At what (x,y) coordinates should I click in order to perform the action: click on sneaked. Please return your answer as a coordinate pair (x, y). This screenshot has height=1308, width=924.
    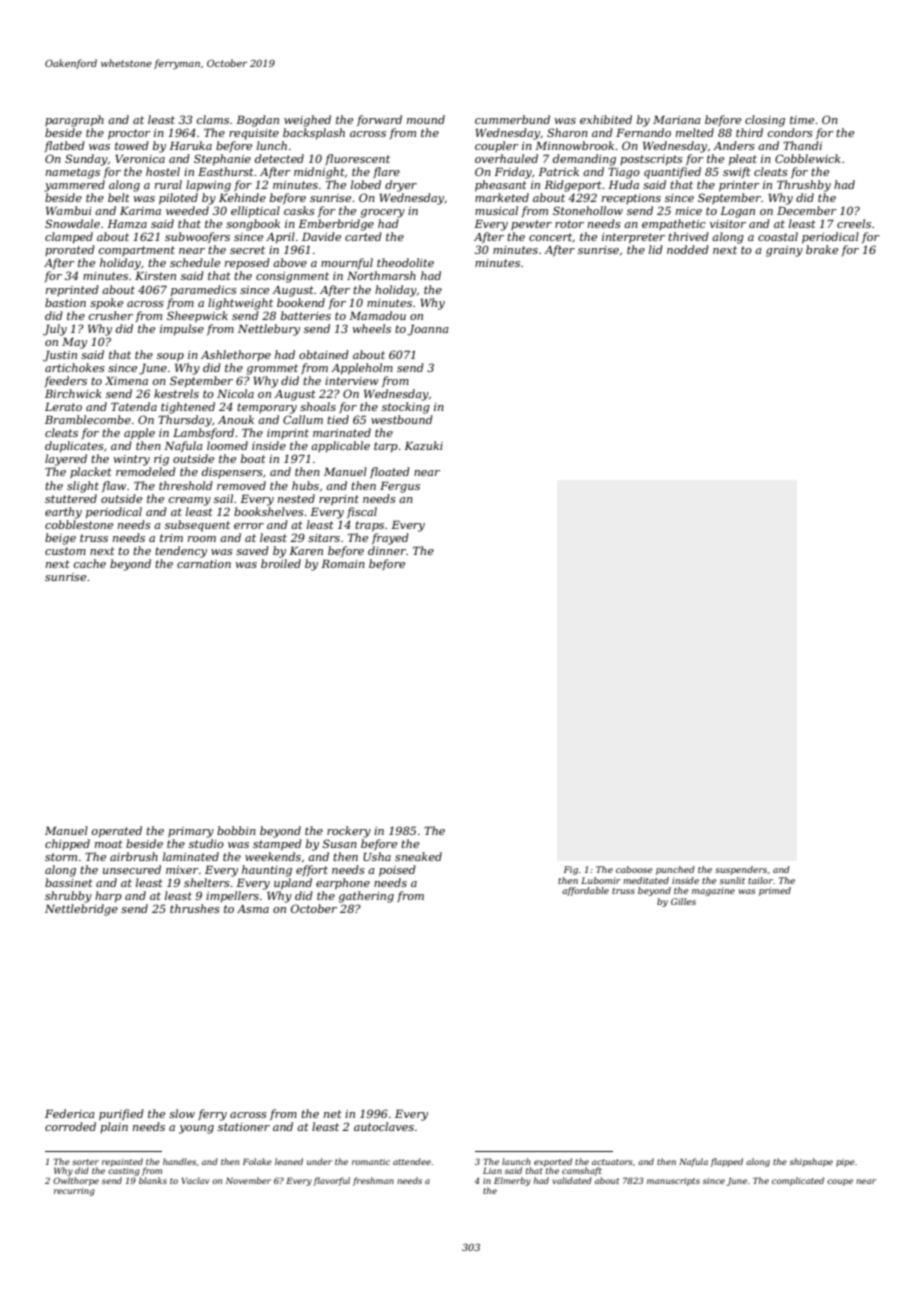
    Looking at the image, I should click on (418, 856).
